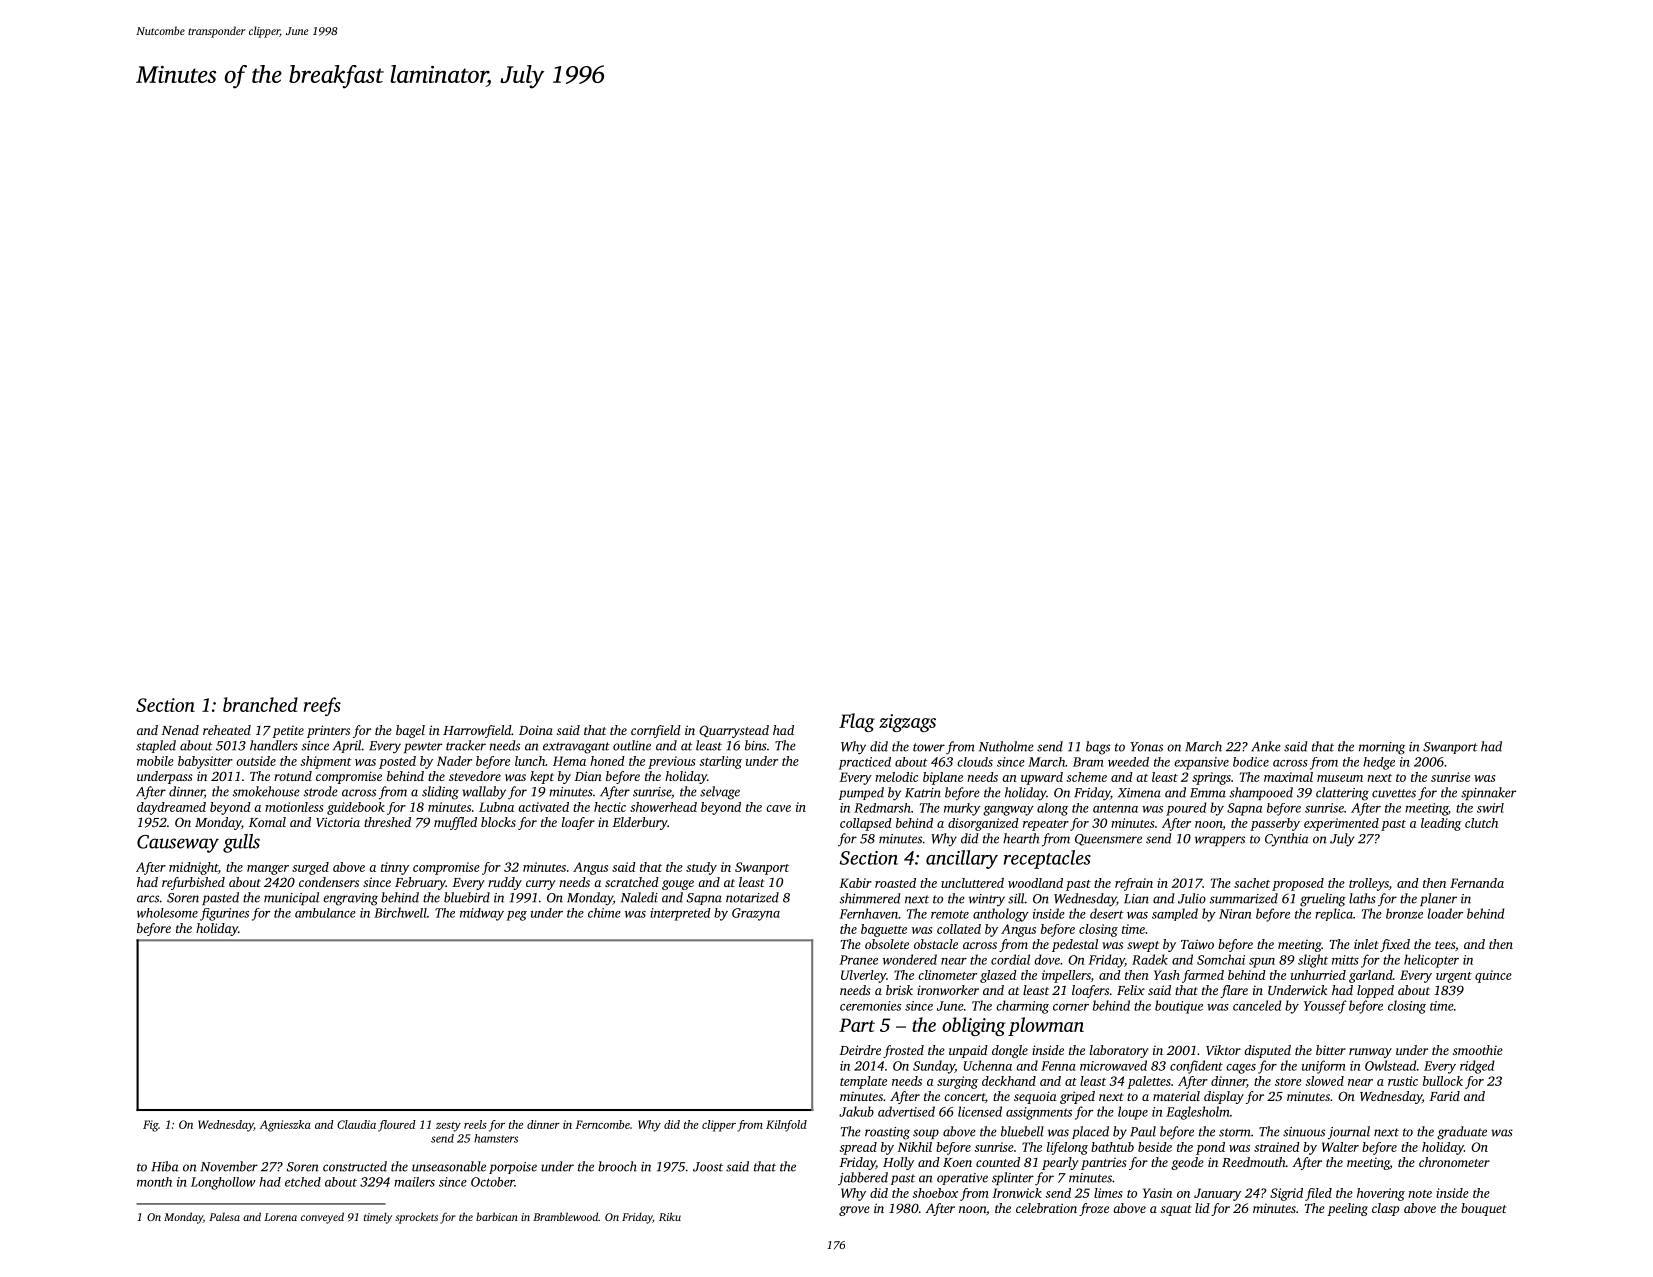 This image has height=1277, width=1653. Describe the element at coordinates (964, 1097) in the image. I see `concert` at that location.
